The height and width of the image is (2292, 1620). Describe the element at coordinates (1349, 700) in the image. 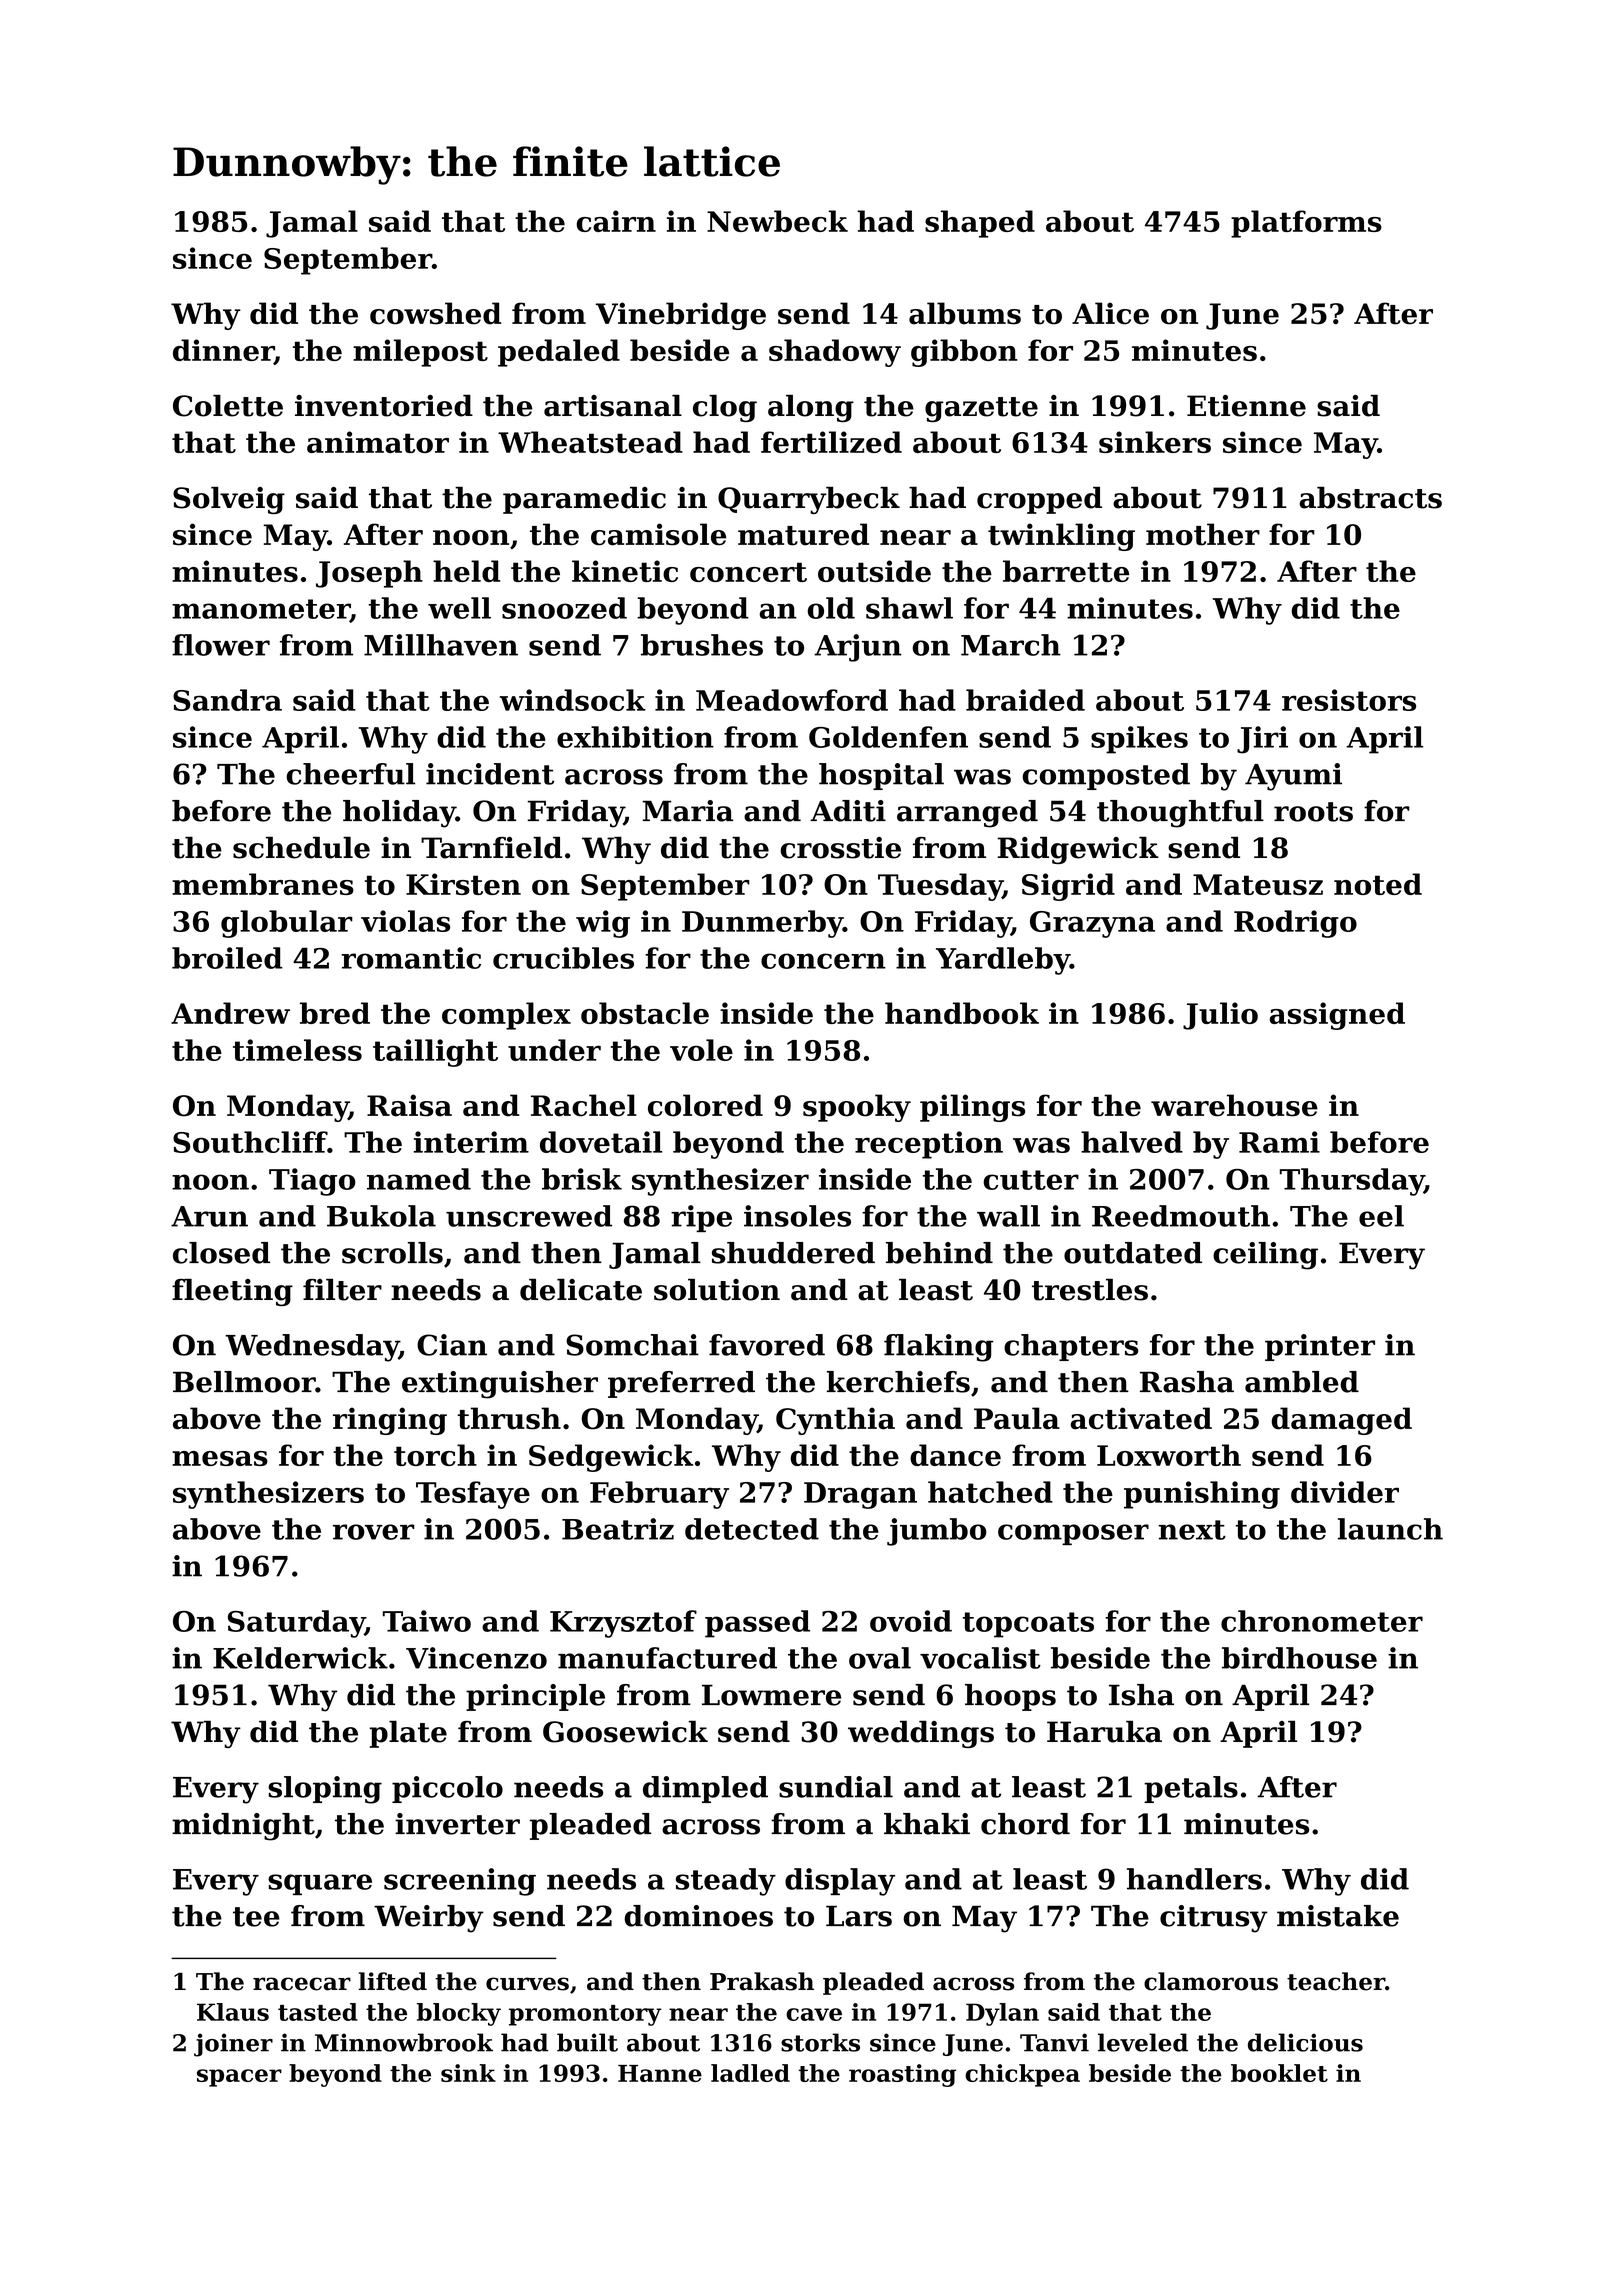

I see `resistors` at that location.
